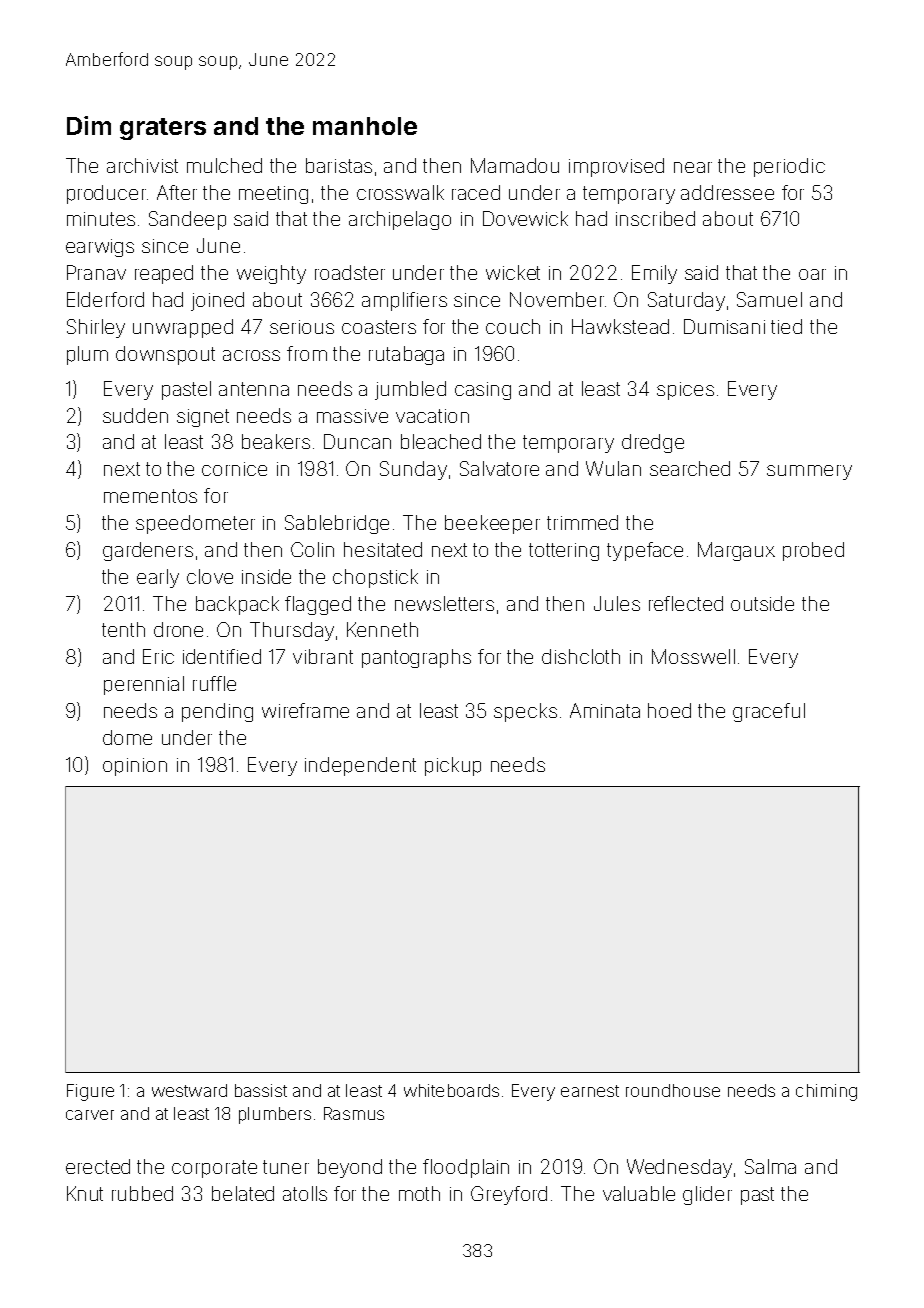 This screenshot has width=924, height=1308. I want to click on graceful, so click(769, 712).
